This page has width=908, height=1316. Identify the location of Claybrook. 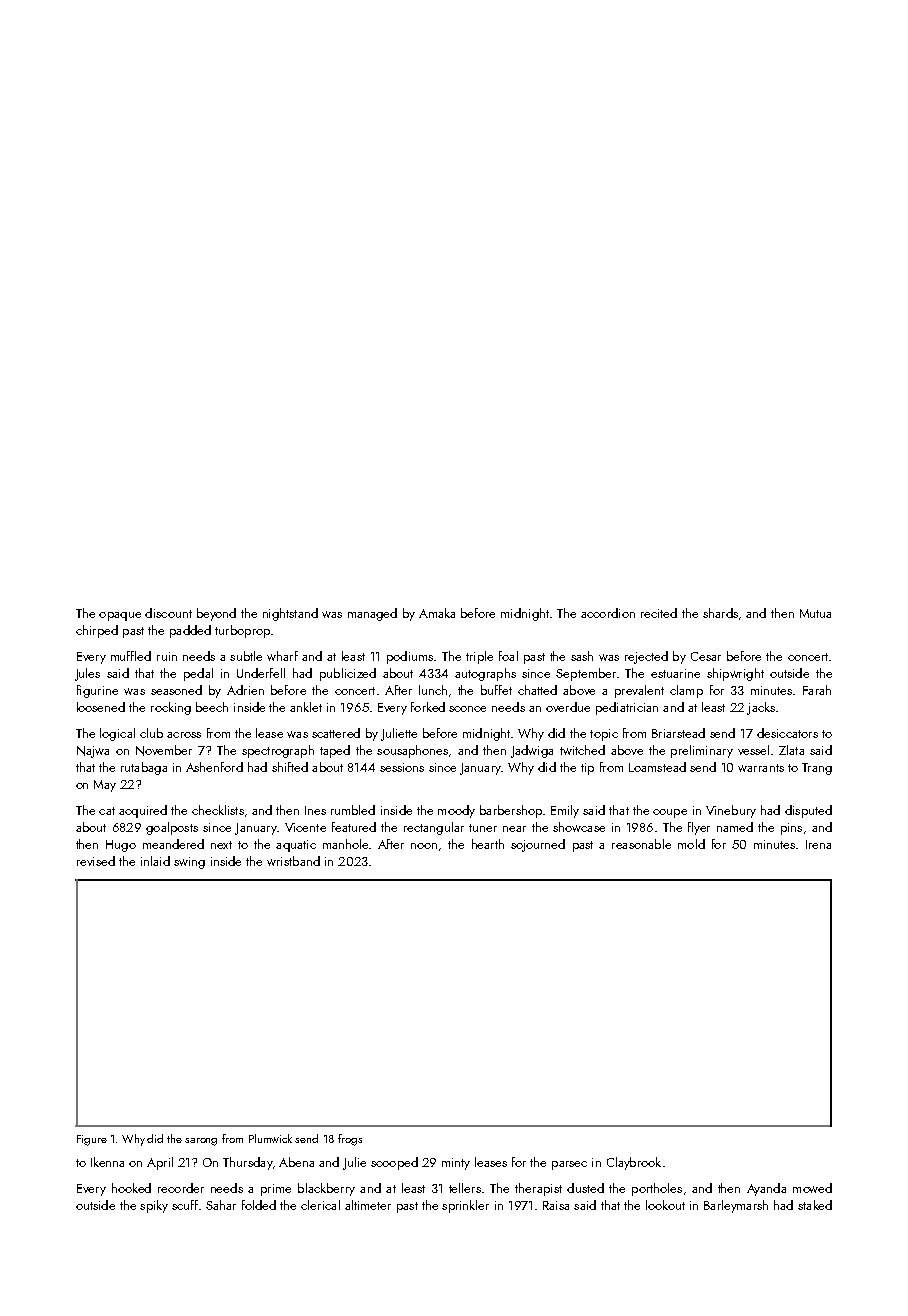
(634, 1163).
